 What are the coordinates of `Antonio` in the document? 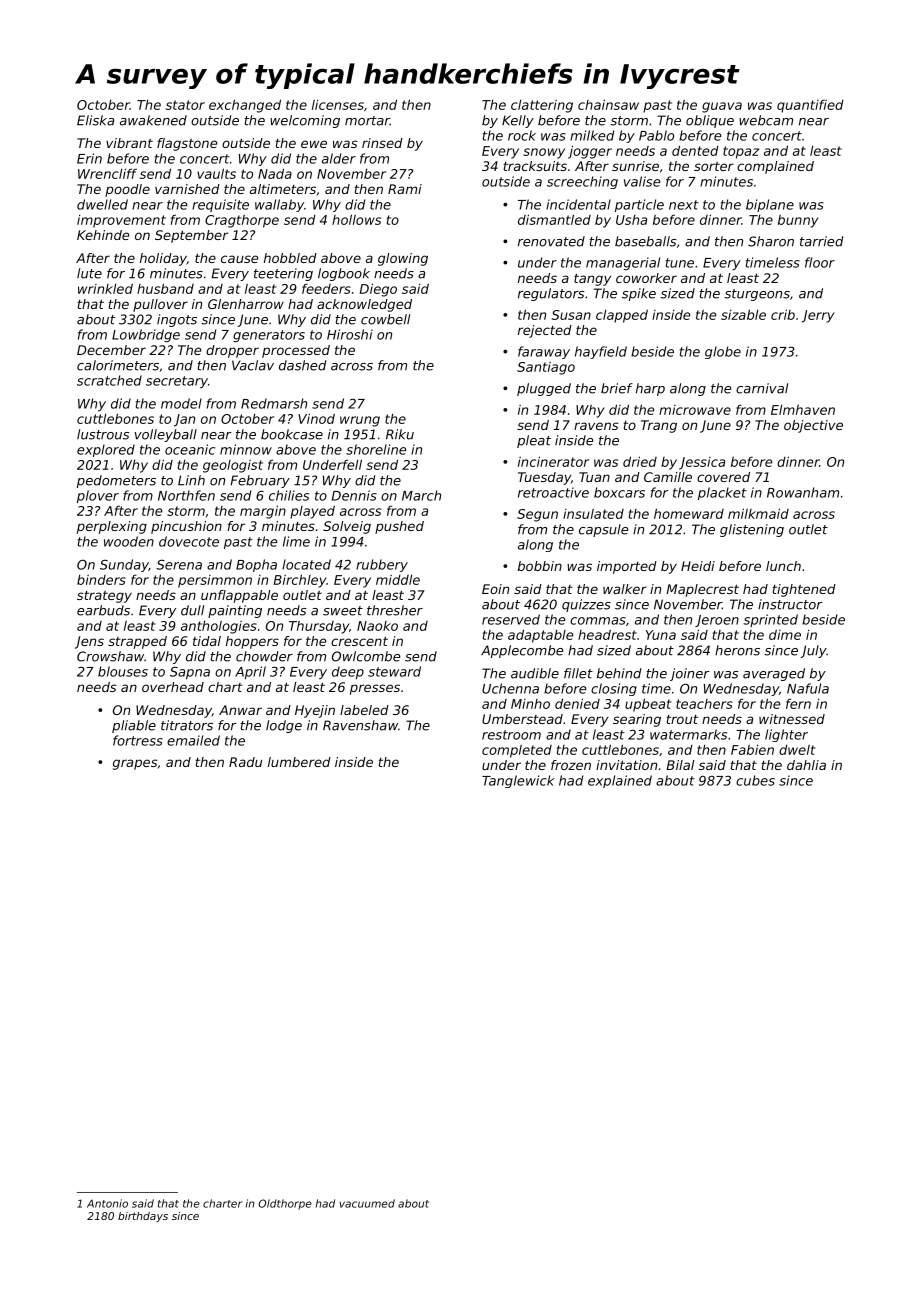 It's located at (107, 1203).
